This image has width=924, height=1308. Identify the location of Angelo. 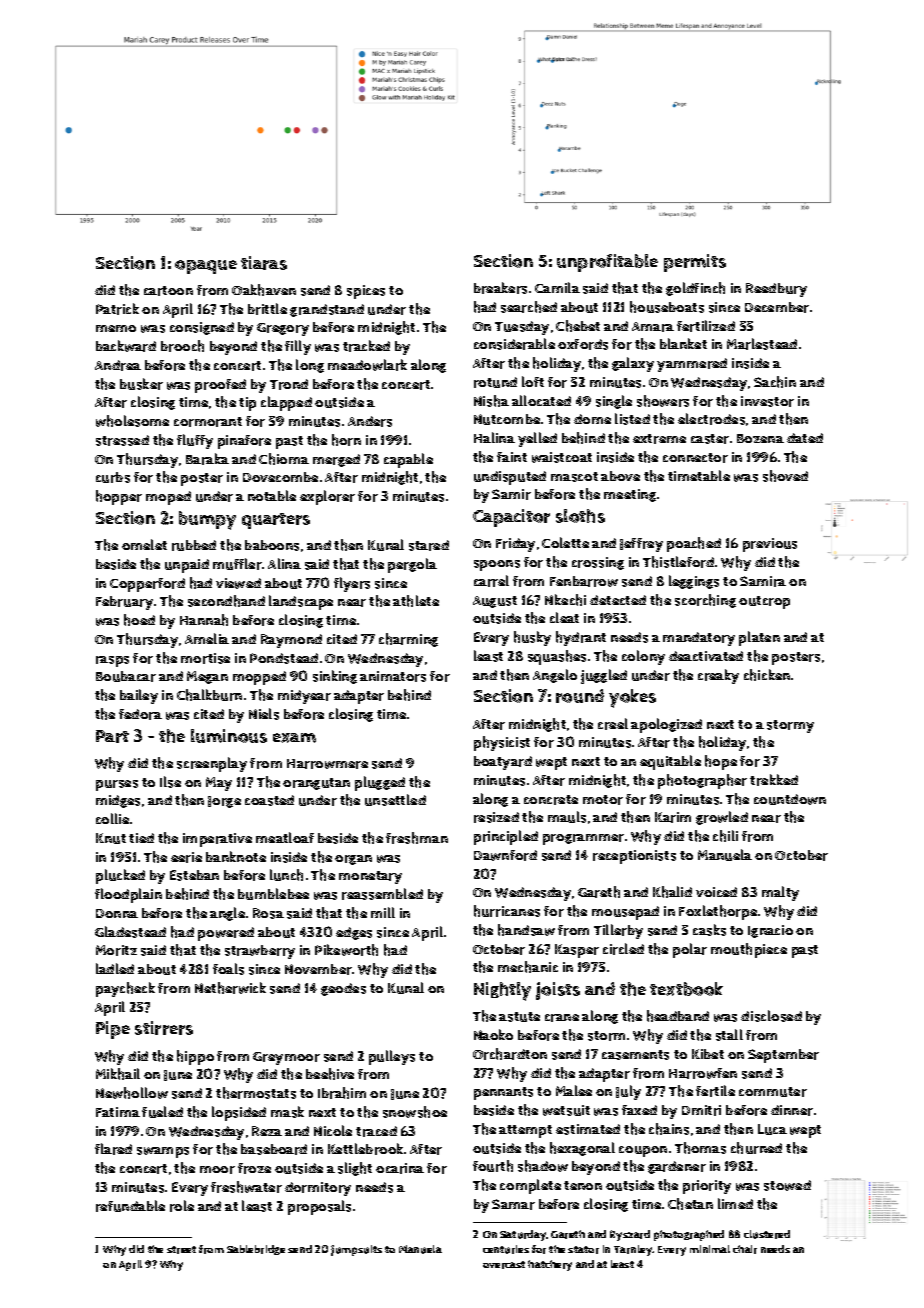
(555, 676).
